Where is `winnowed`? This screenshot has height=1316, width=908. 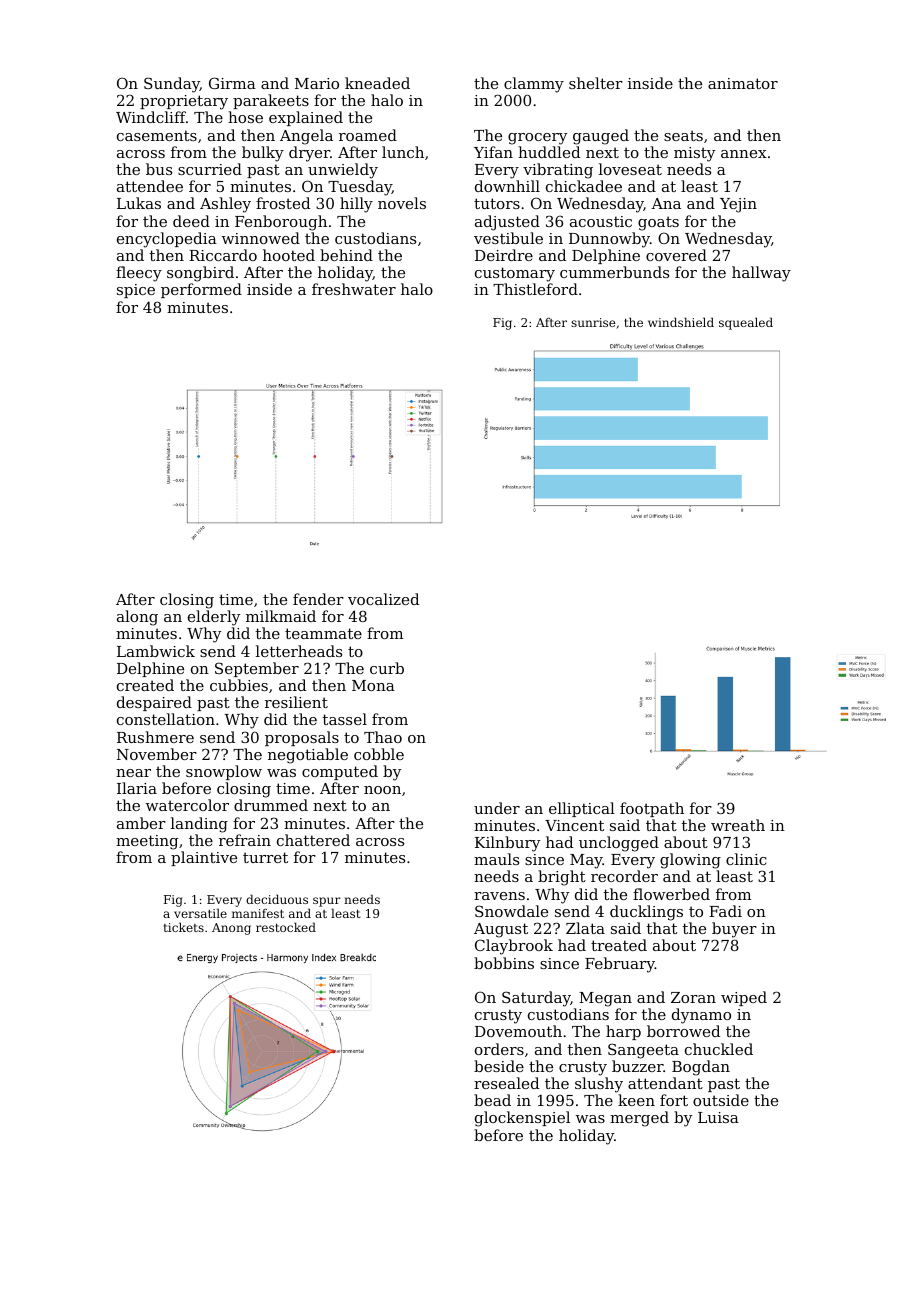 winnowed is located at coordinates (261, 238).
